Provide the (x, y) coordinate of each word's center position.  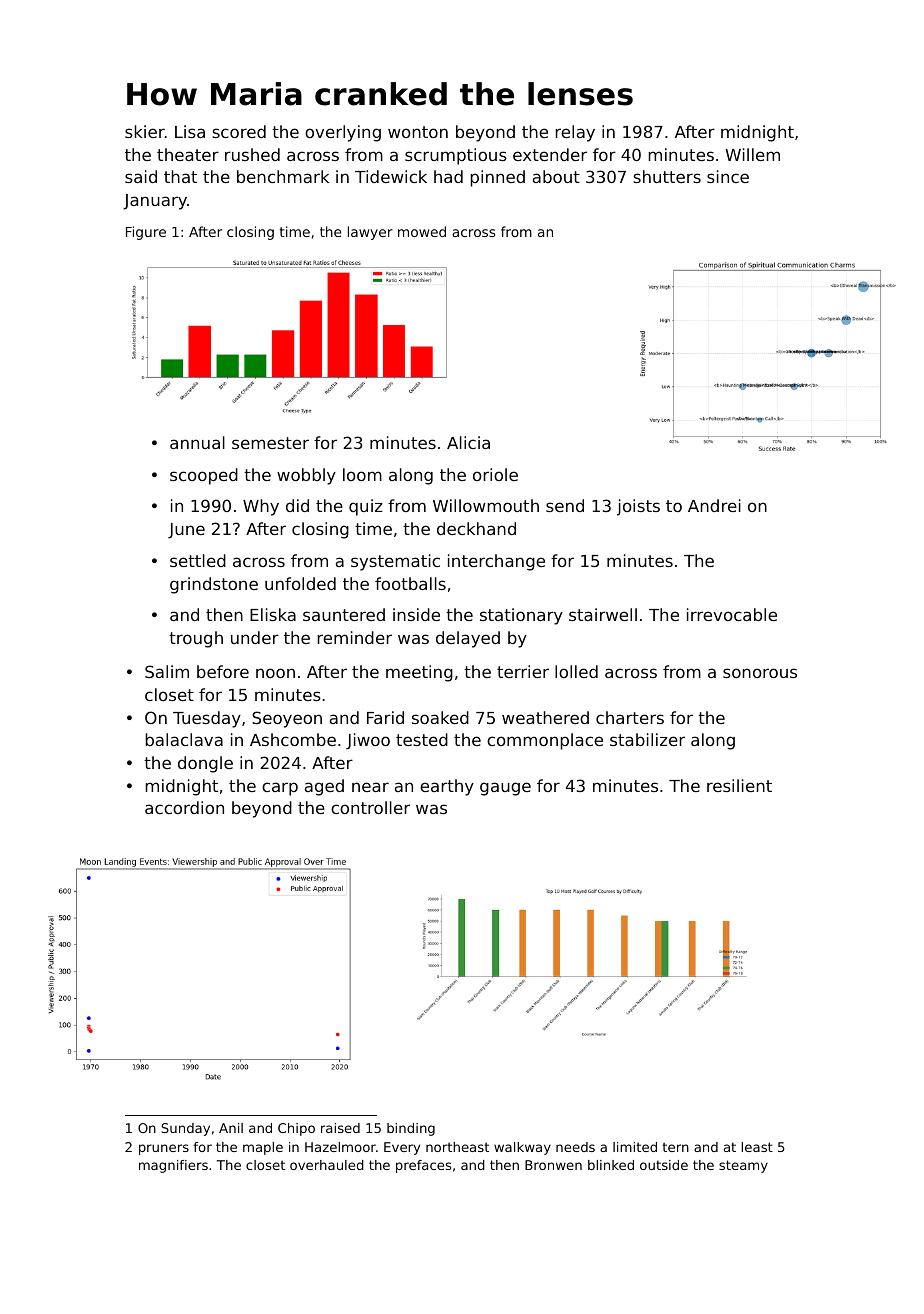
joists (638, 507)
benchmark (283, 176)
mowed (422, 231)
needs (575, 1147)
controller (370, 807)
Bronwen (553, 1165)
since (728, 176)
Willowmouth (486, 505)
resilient (739, 785)
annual (197, 442)
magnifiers (173, 1166)
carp (280, 789)
